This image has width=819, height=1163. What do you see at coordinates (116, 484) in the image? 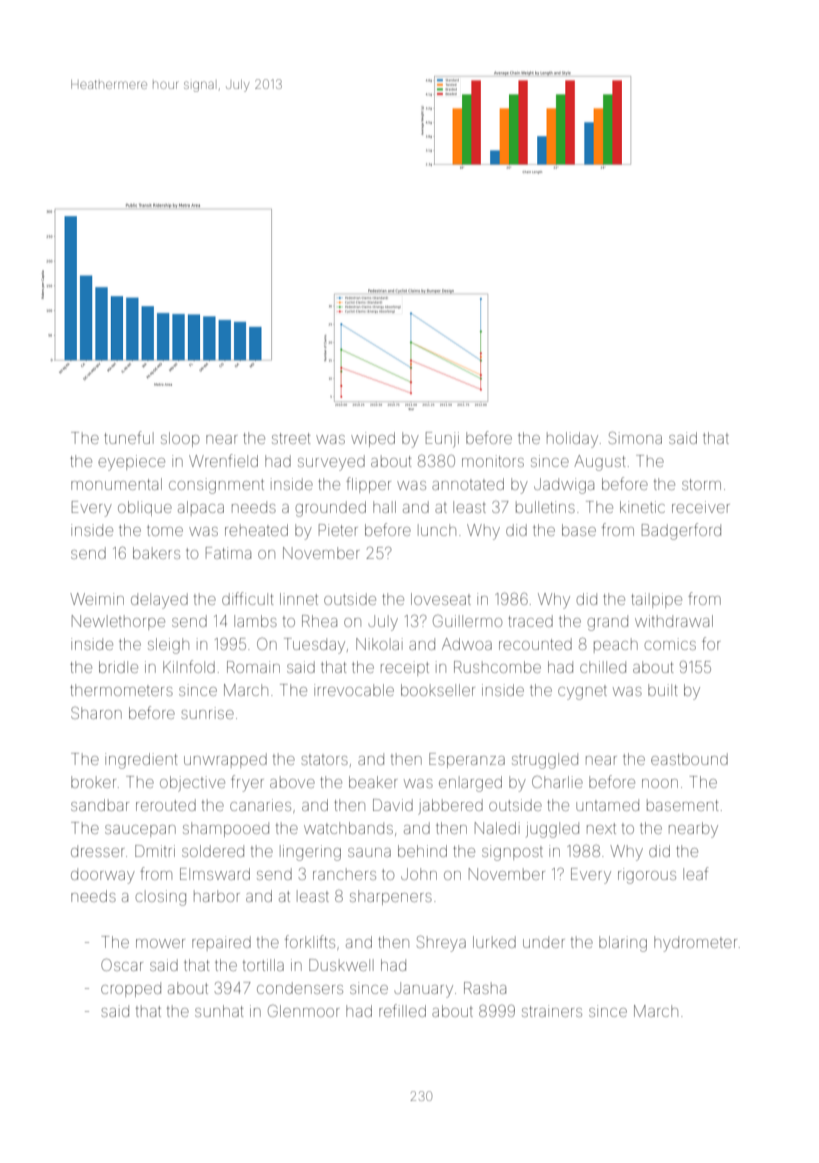
I see `monumental` at bounding box center [116, 484].
